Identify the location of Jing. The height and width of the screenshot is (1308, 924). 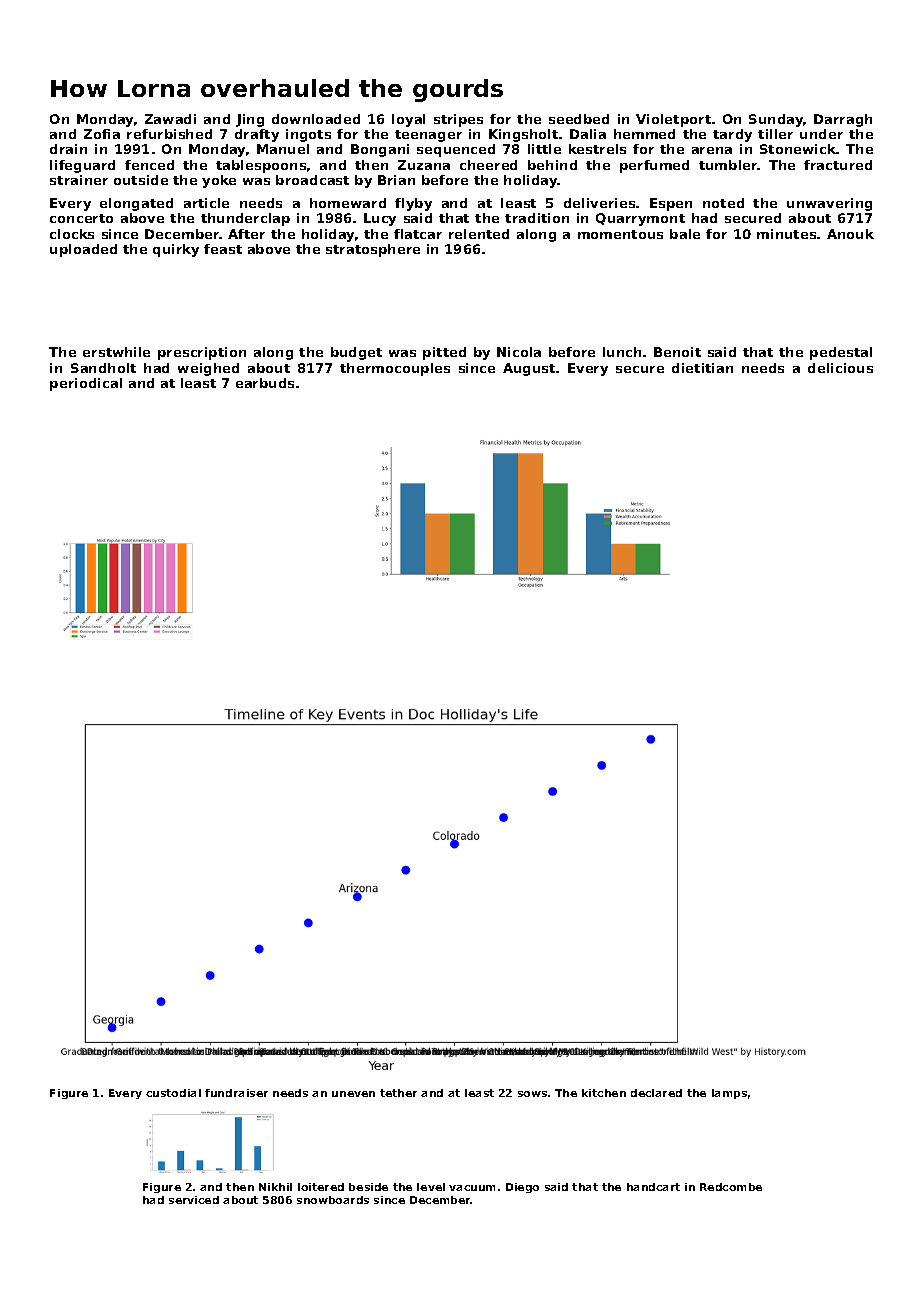
(250, 120).
